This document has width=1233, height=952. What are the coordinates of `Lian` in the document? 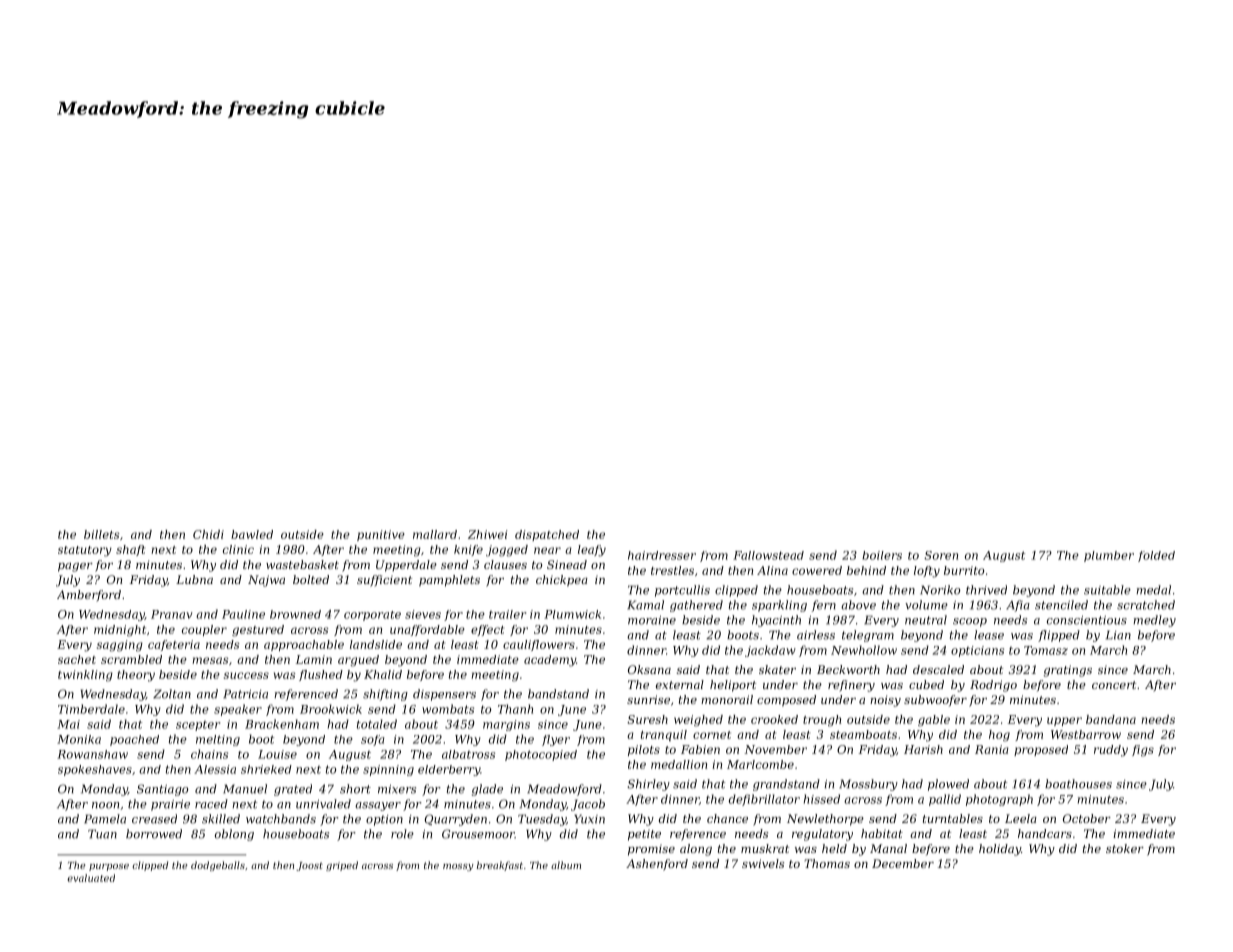 It's located at (1118, 635).
